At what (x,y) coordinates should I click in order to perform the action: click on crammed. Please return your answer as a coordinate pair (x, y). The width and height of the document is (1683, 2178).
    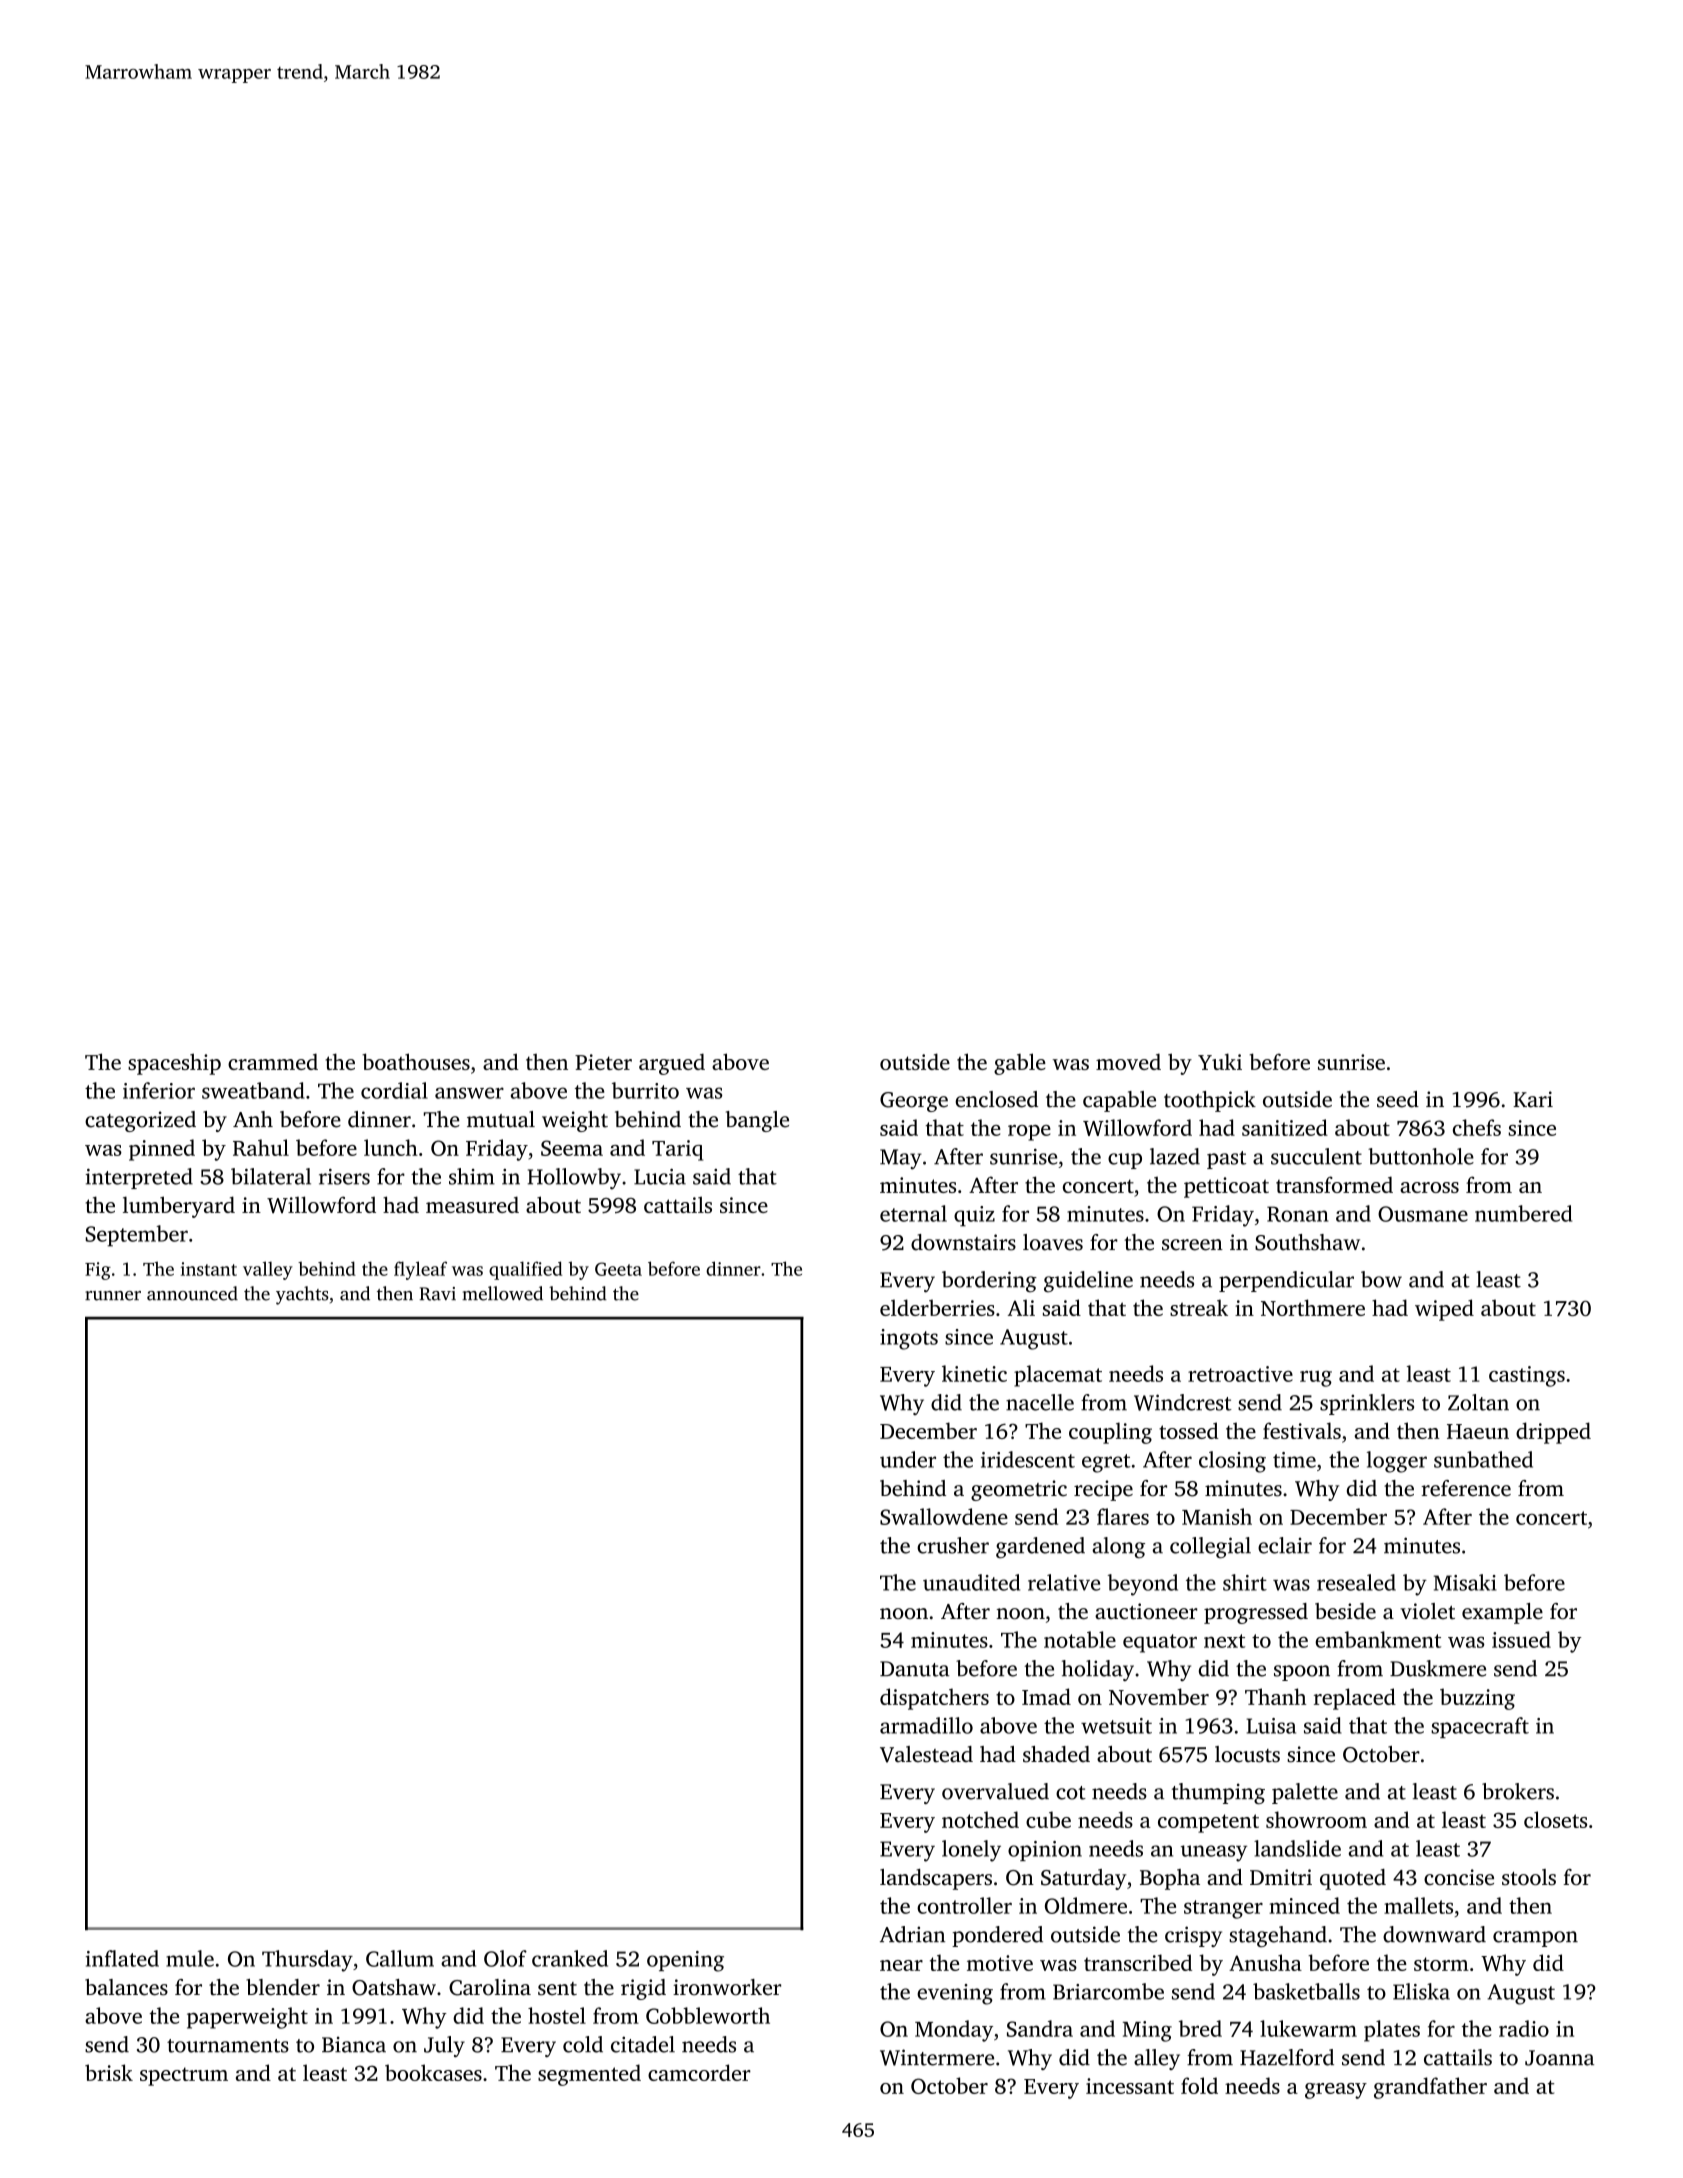
    Looking at the image, I should click on (273, 1061).
